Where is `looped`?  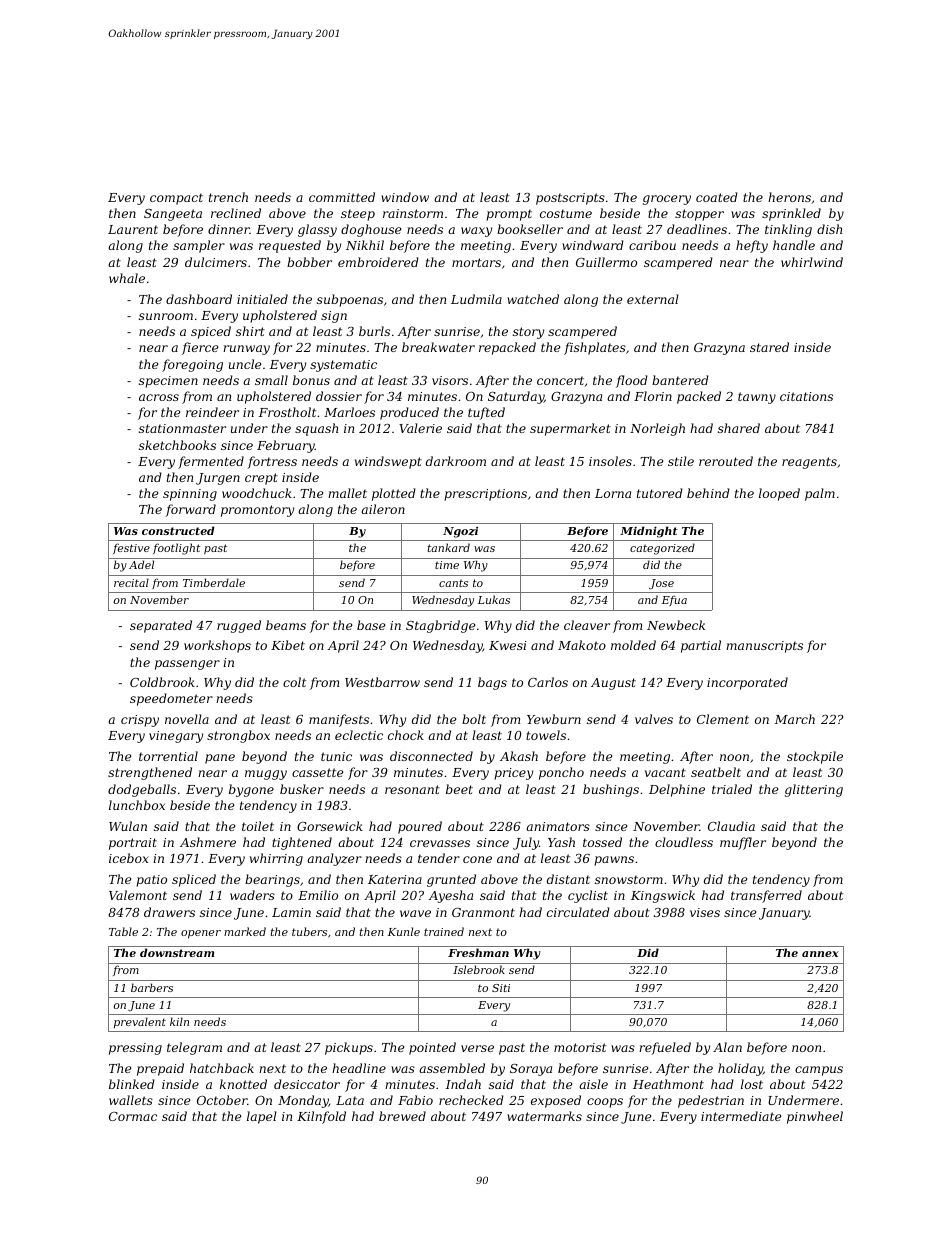
looped is located at coordinates (779, 494).
